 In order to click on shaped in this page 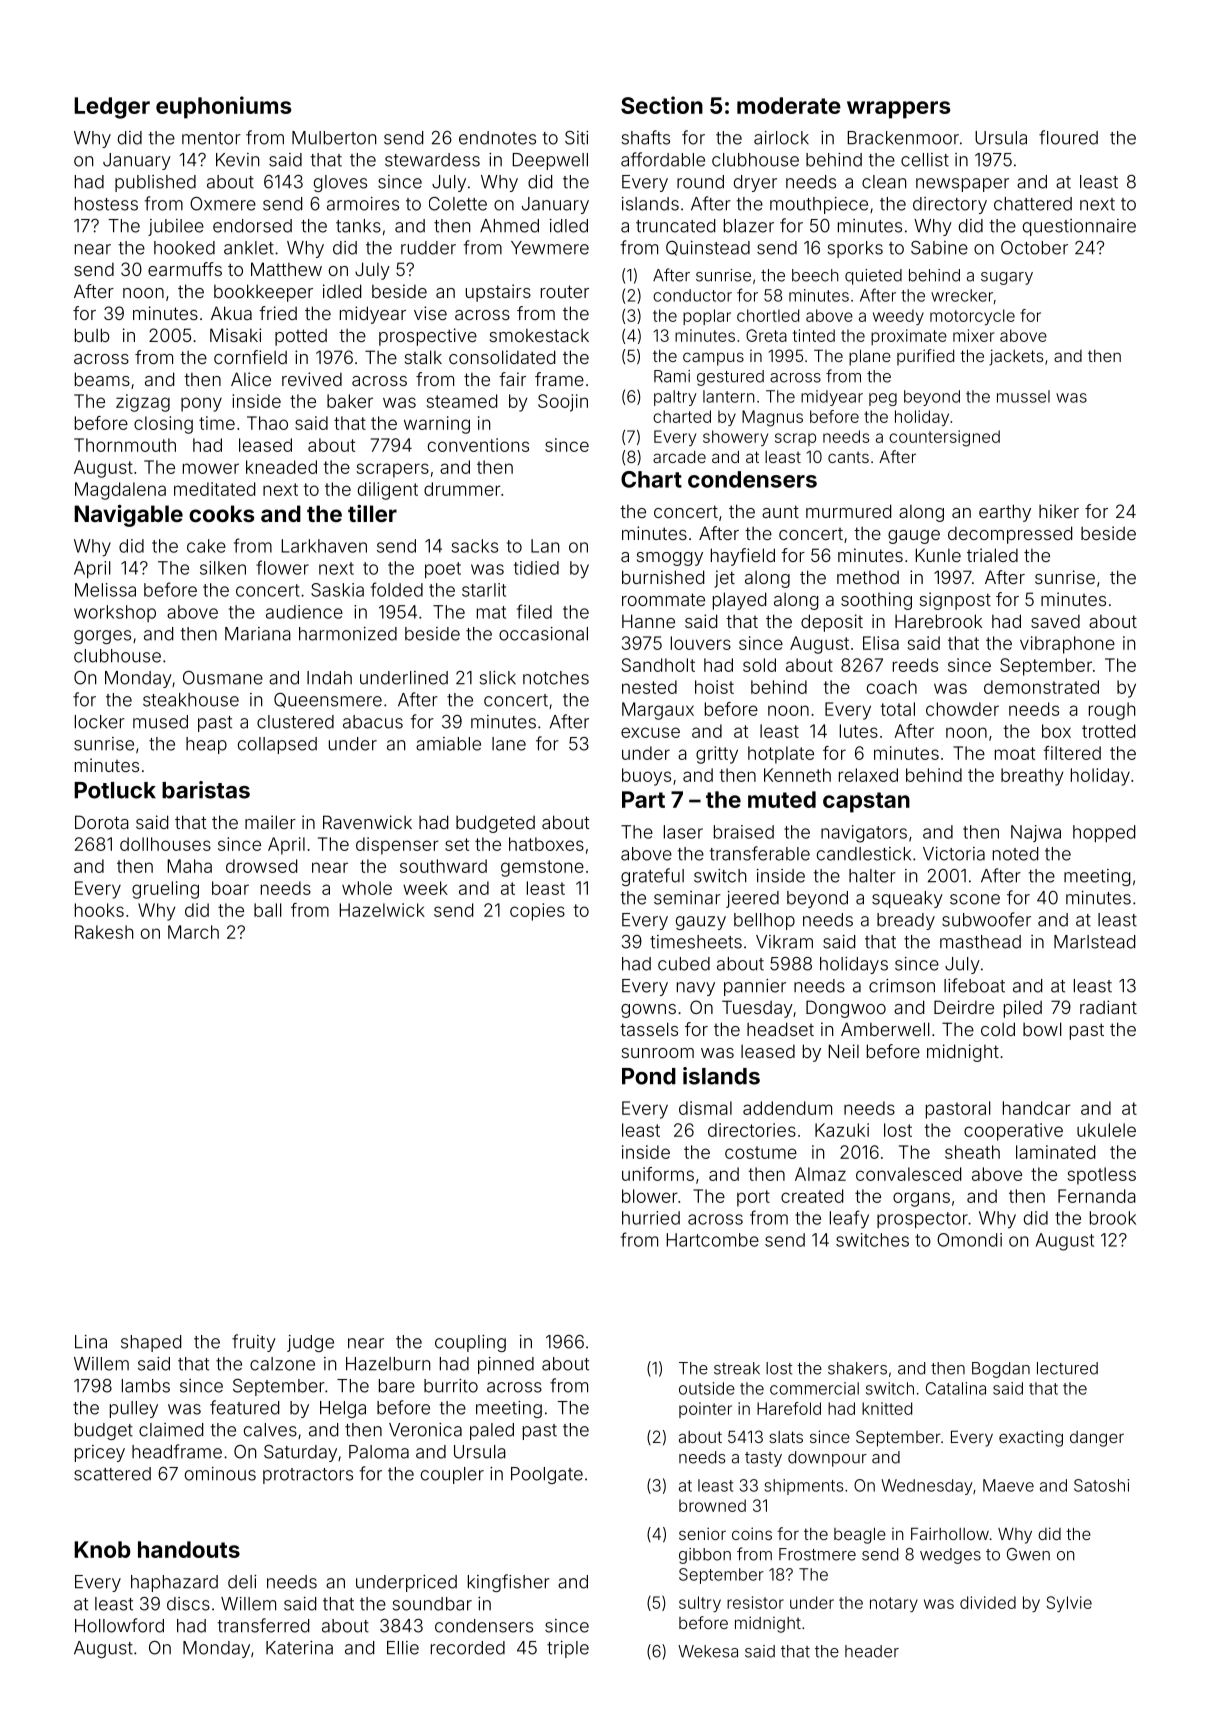, I will do `click(151, 1343)`.
